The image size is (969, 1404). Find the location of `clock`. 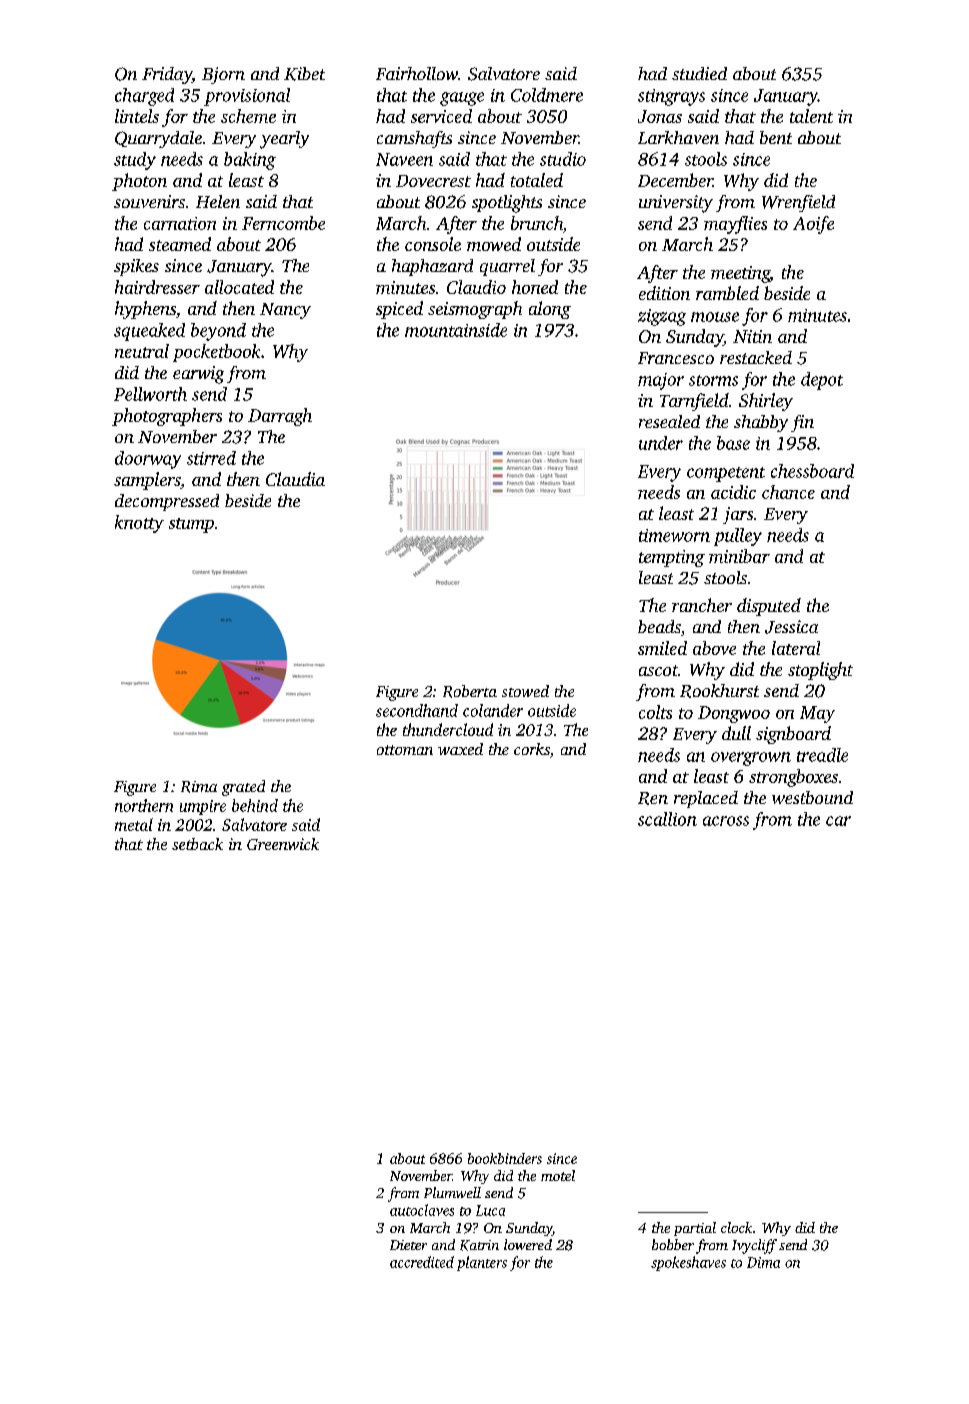

clock is located at coordinates (736, 1227).
